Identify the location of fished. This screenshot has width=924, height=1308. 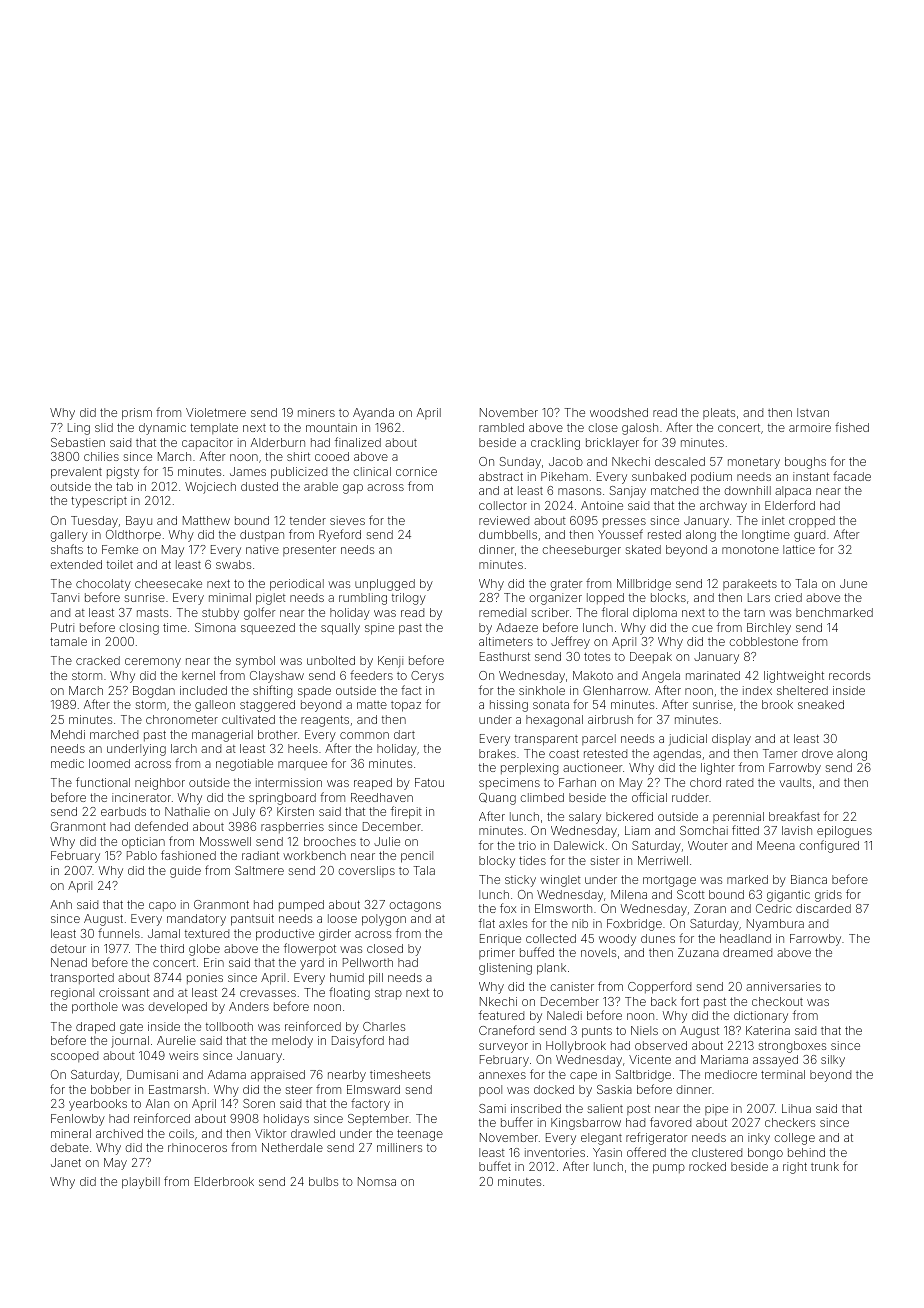
(852, 427).
